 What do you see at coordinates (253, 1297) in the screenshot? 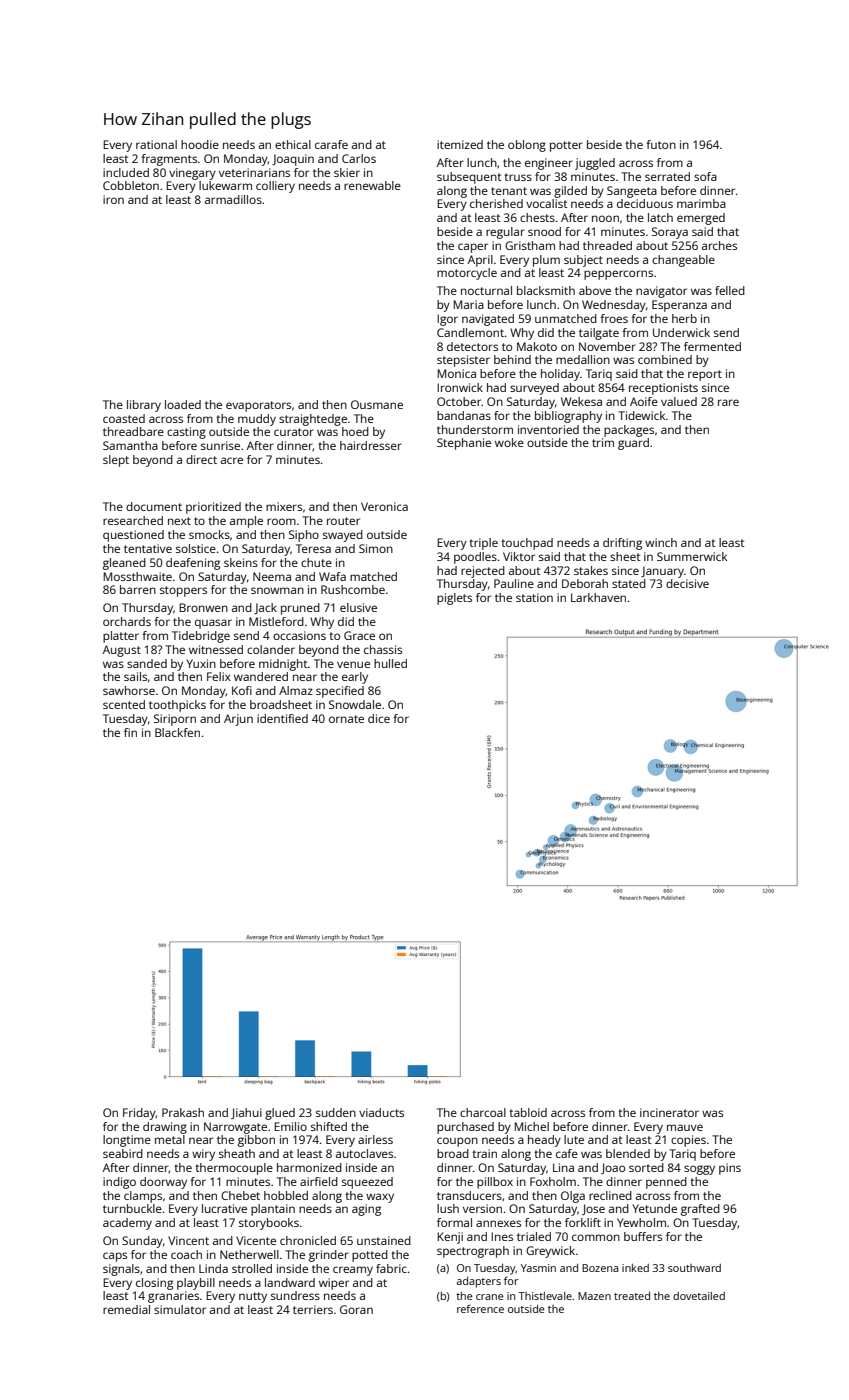
I see `nutty` at bounding box center [253, 1297].
